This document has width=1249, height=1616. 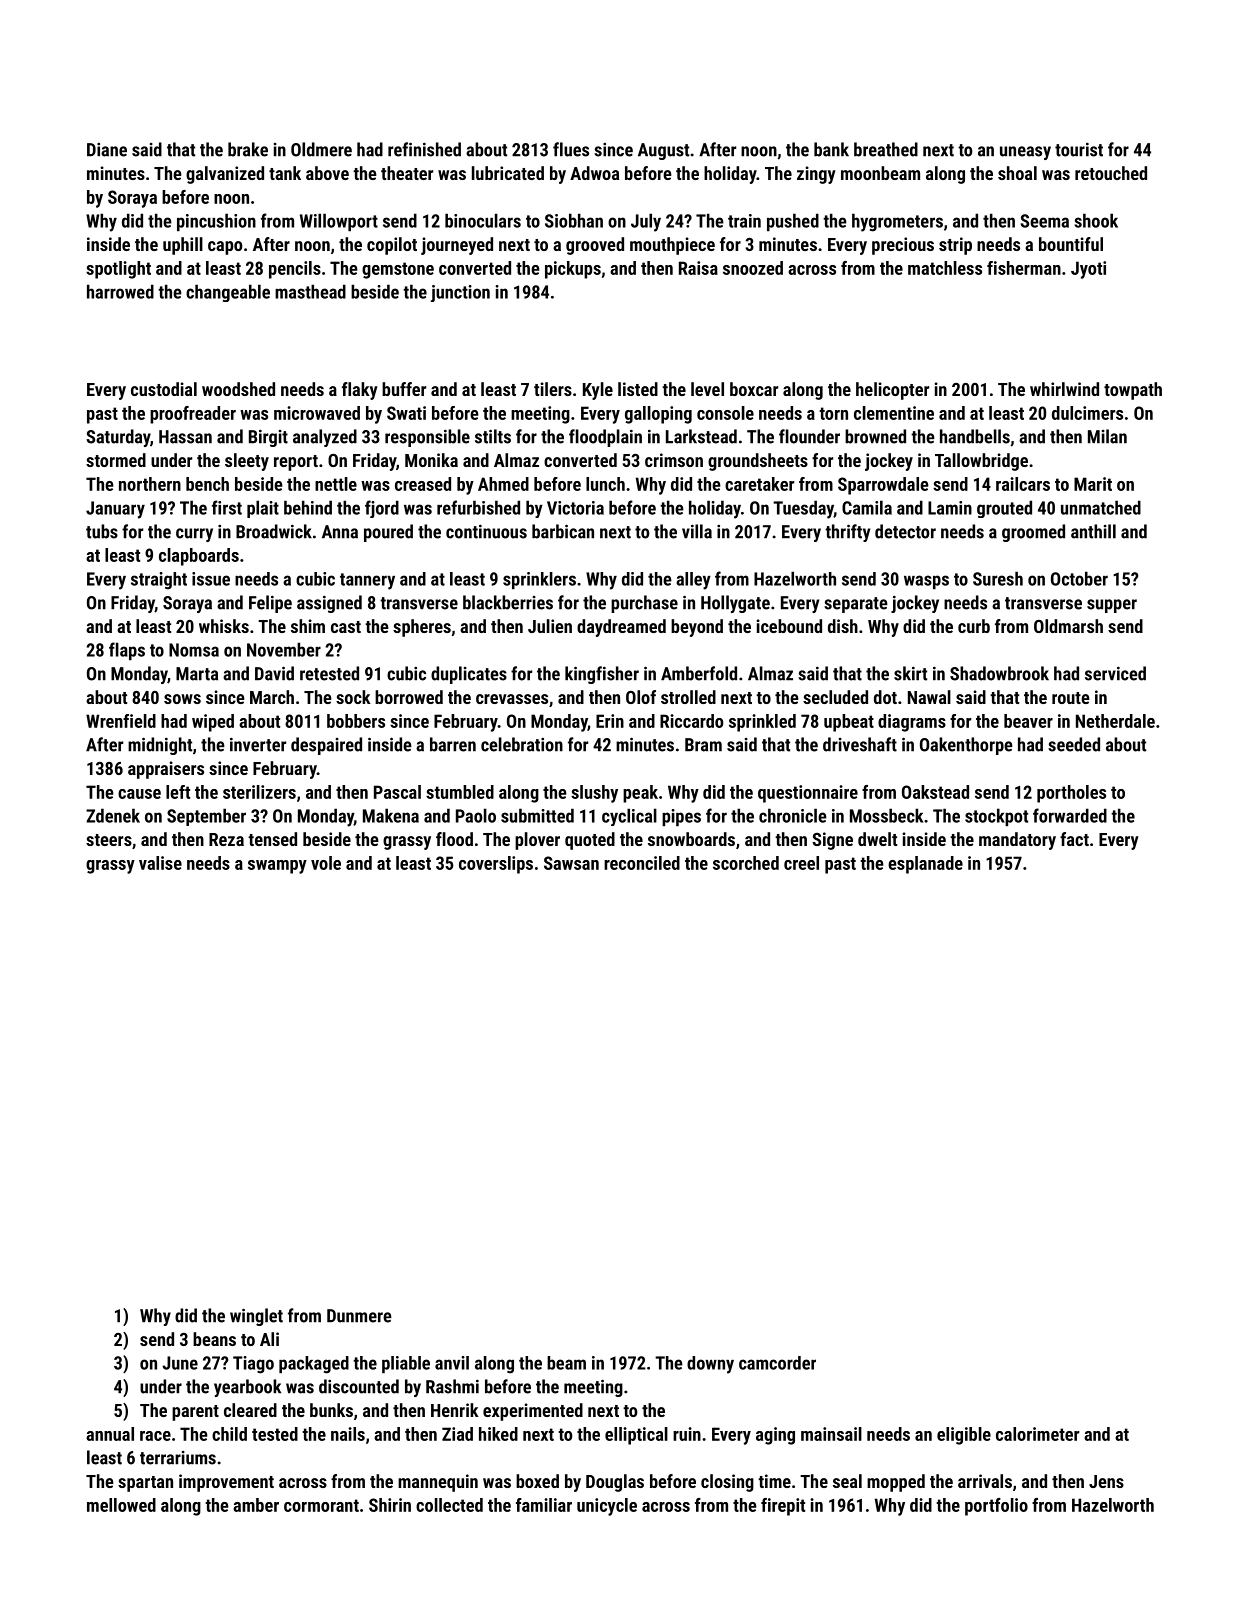 What do you see at coordinates (1107, 436) in the document?
I see `Milan` at bounding box center [1107, 436].
